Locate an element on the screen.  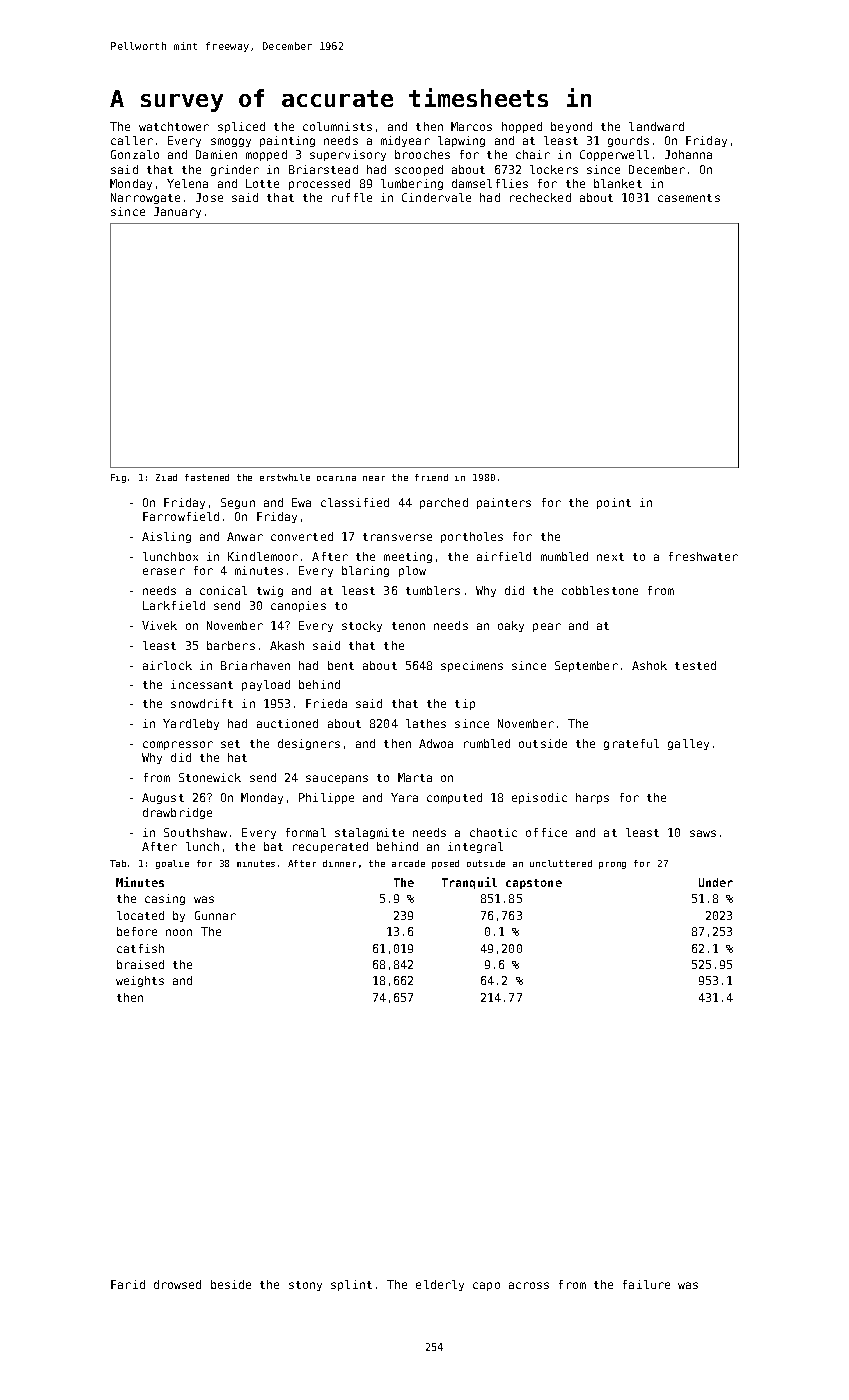
weights is located at coordinates (140, 981).
